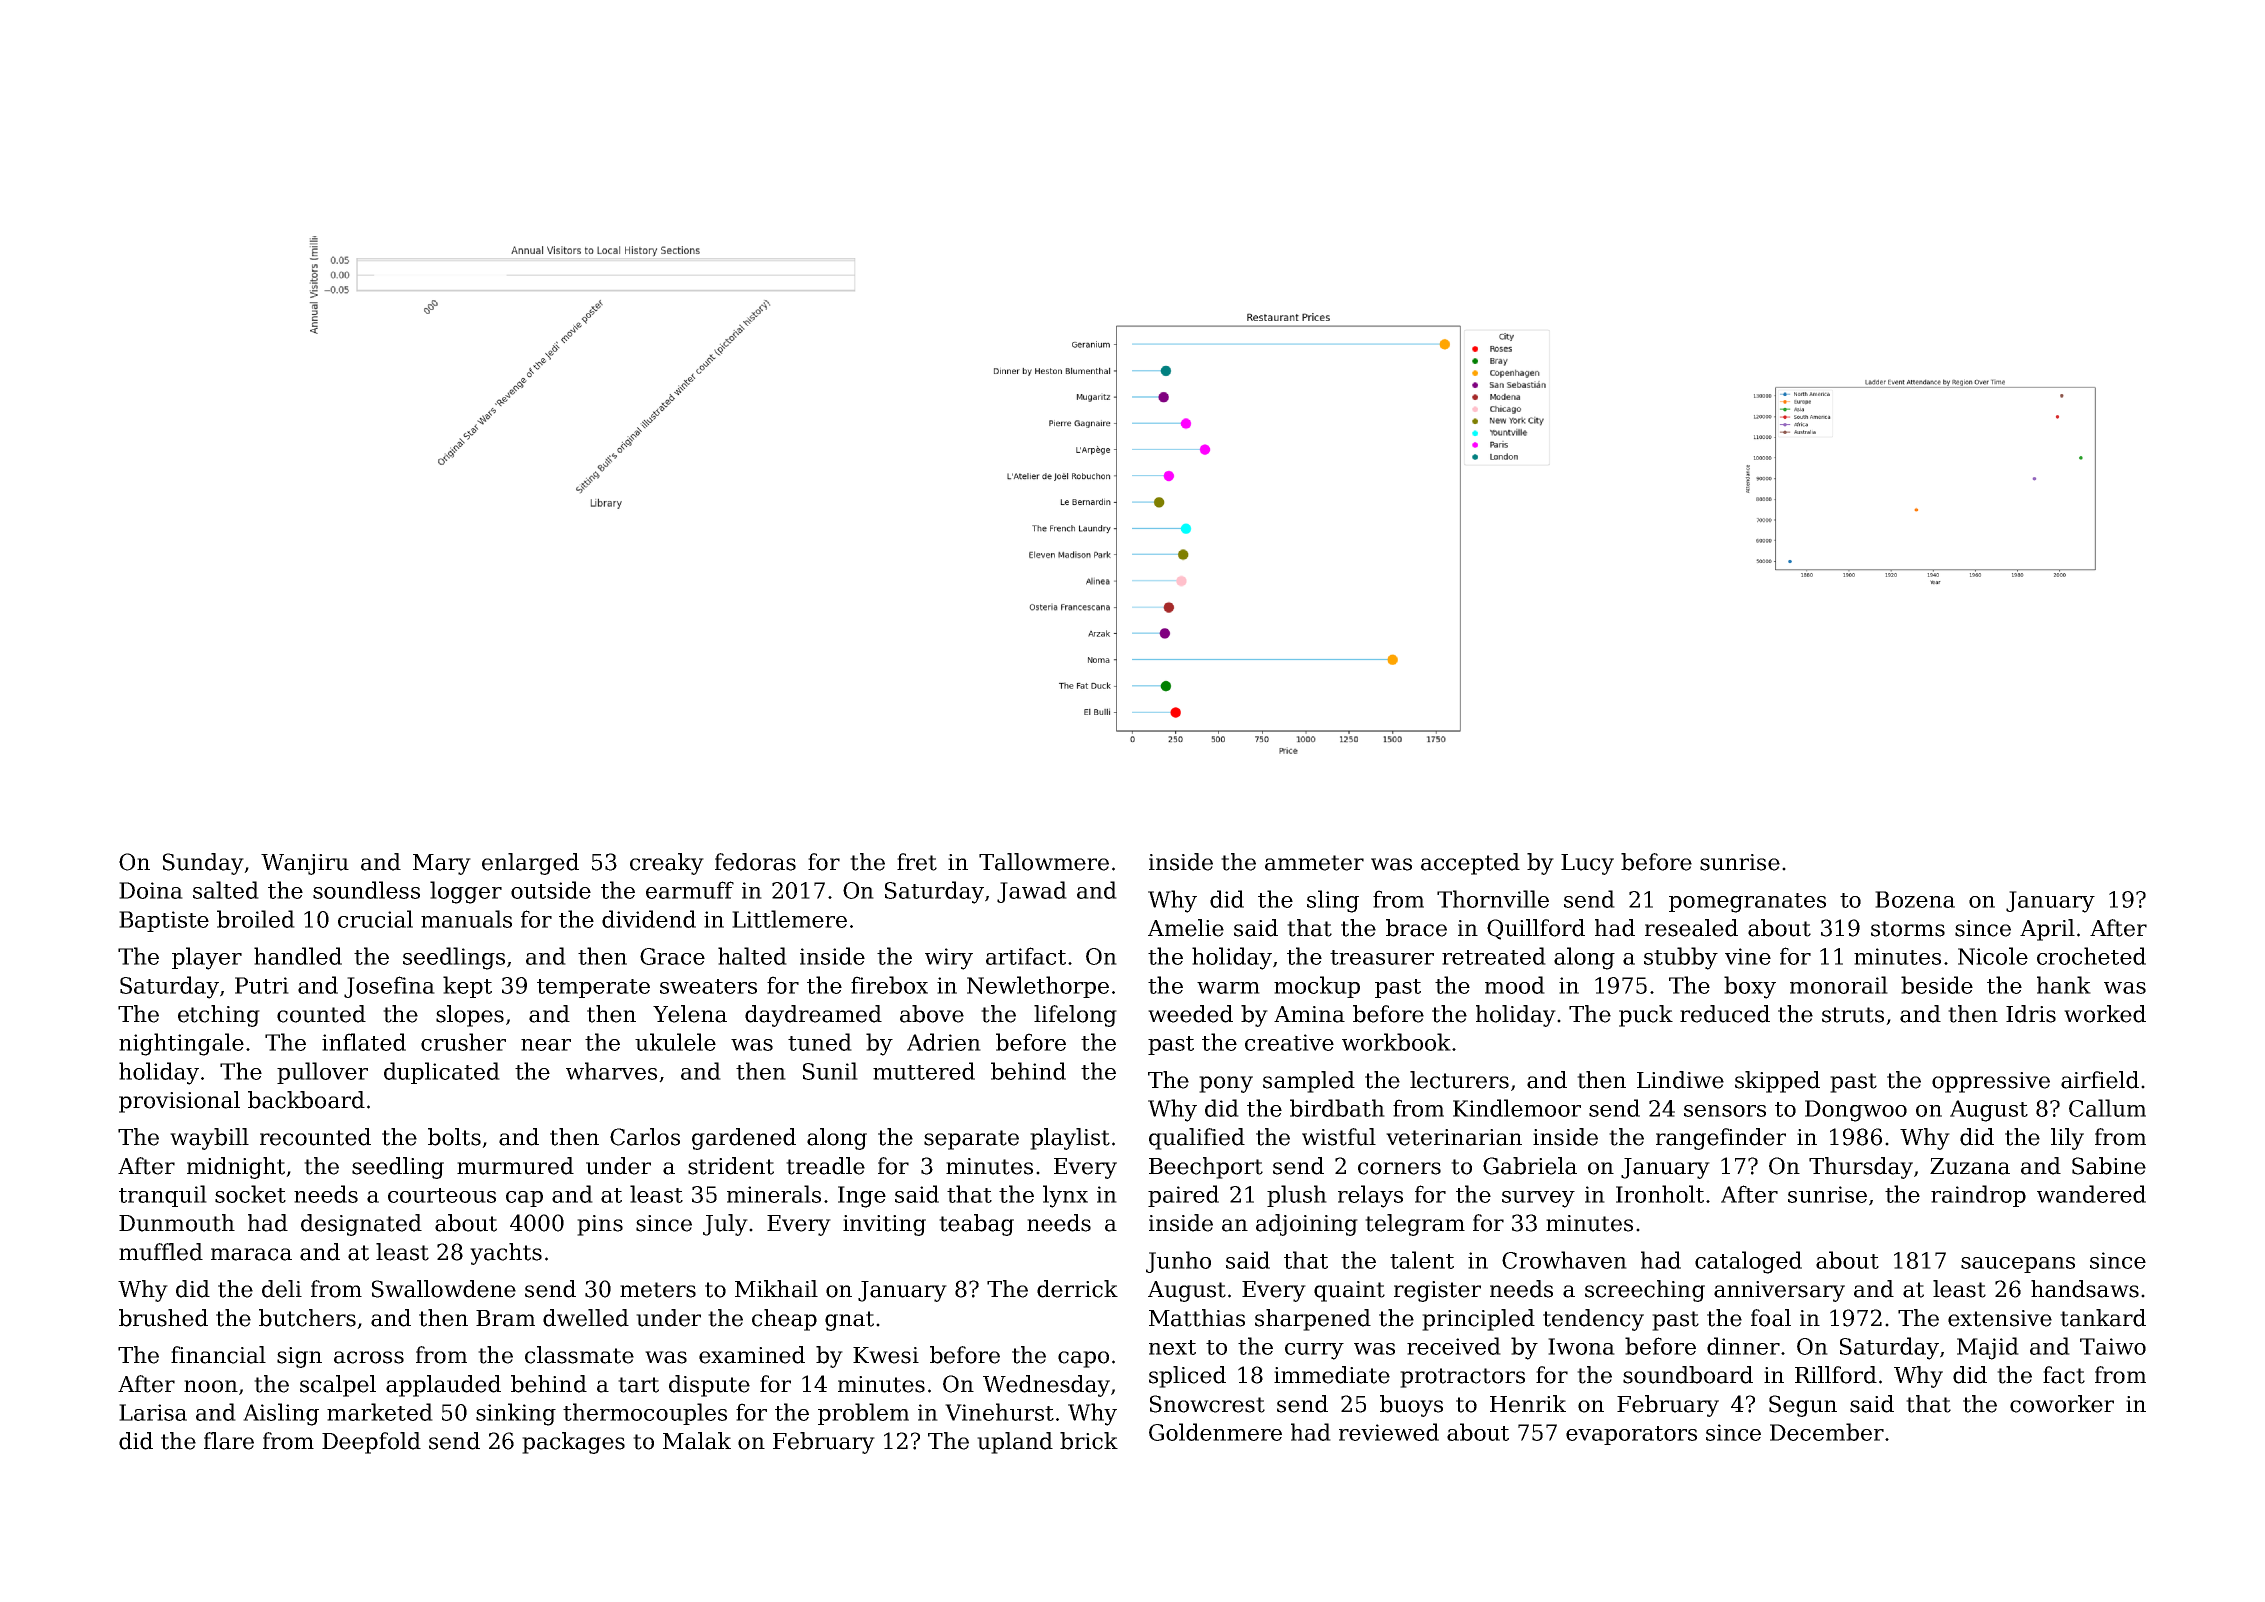 This screenshot has height=1602, width=2265. Describe the element at coordinates (1587, 864) in the screenshot. I see `Lucy` at that location.
